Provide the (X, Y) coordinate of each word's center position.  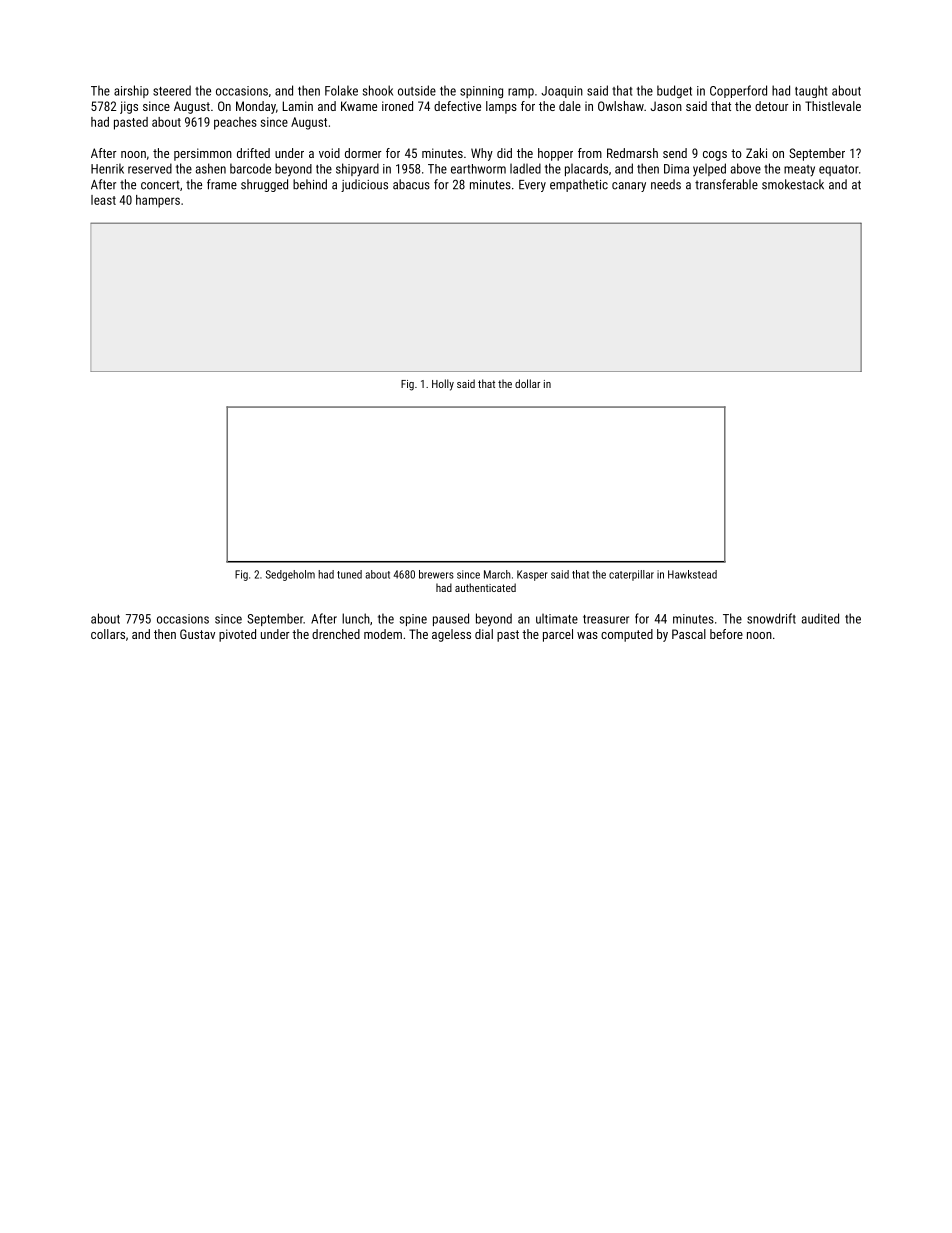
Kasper (532, 575)
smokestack (793, 184)
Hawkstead (692, 574)
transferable (726, 184)
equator (839, 170)
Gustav (197, 634)
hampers (158, 201)
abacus (411, 184)
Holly (443, 385)
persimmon (203, 154)
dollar (527, 383)
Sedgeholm (290, 575)
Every (532, 186)
